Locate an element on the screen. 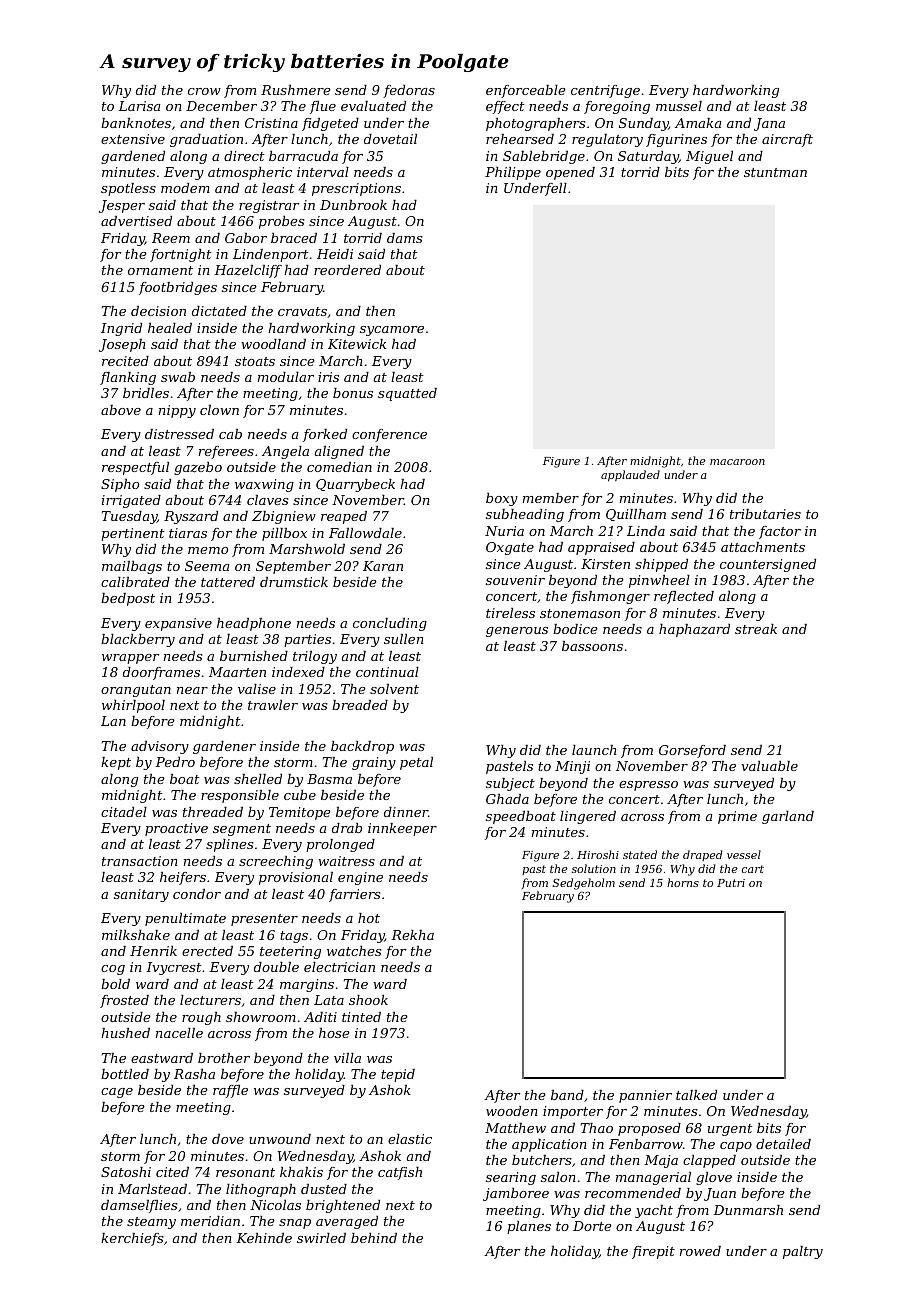 Image resolution: width=924 pixels, height=1314 pixels. meridian is located at coordinates (210, 1221).
